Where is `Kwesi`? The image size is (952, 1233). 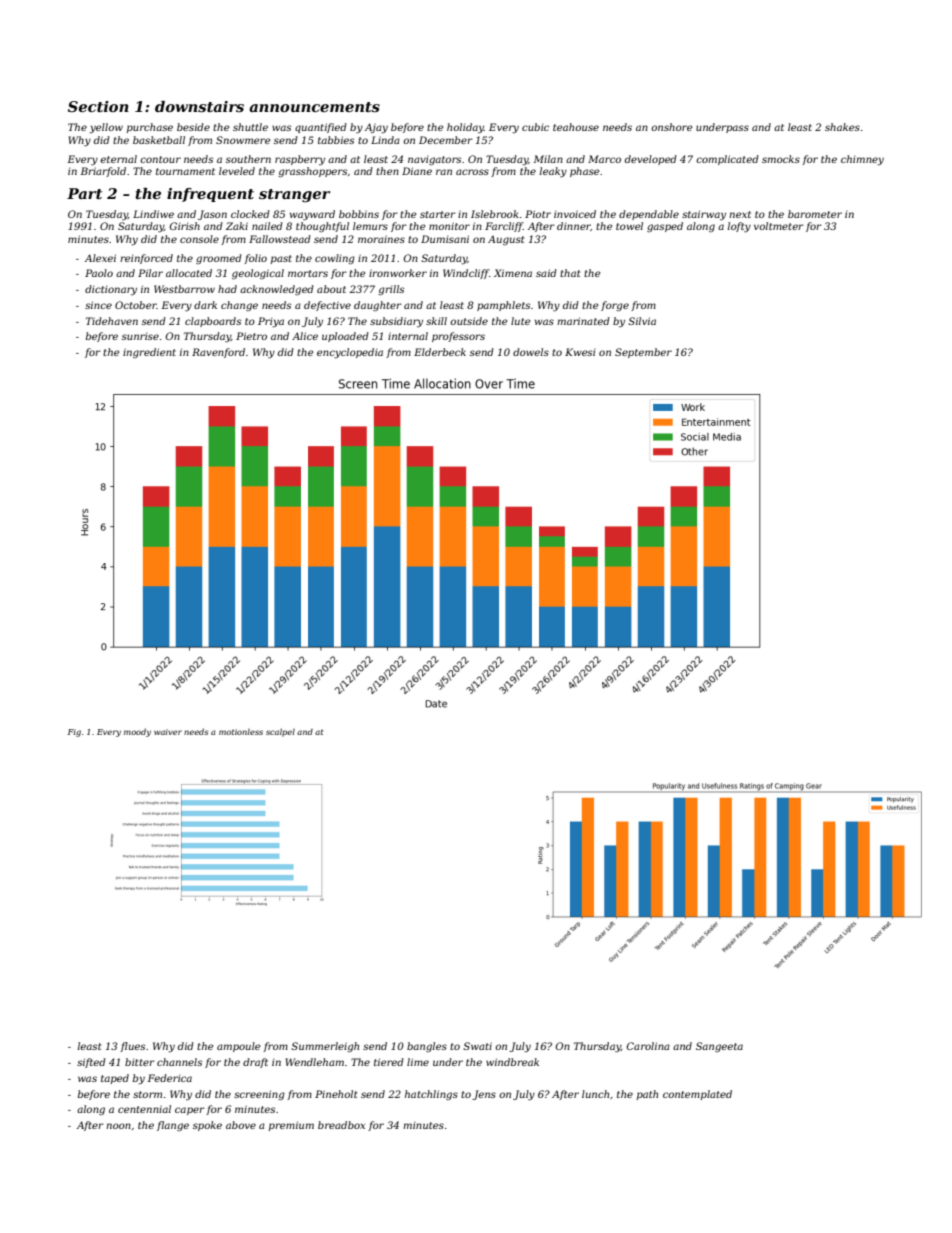 Kwesi is located at coordinates (580, 352).
